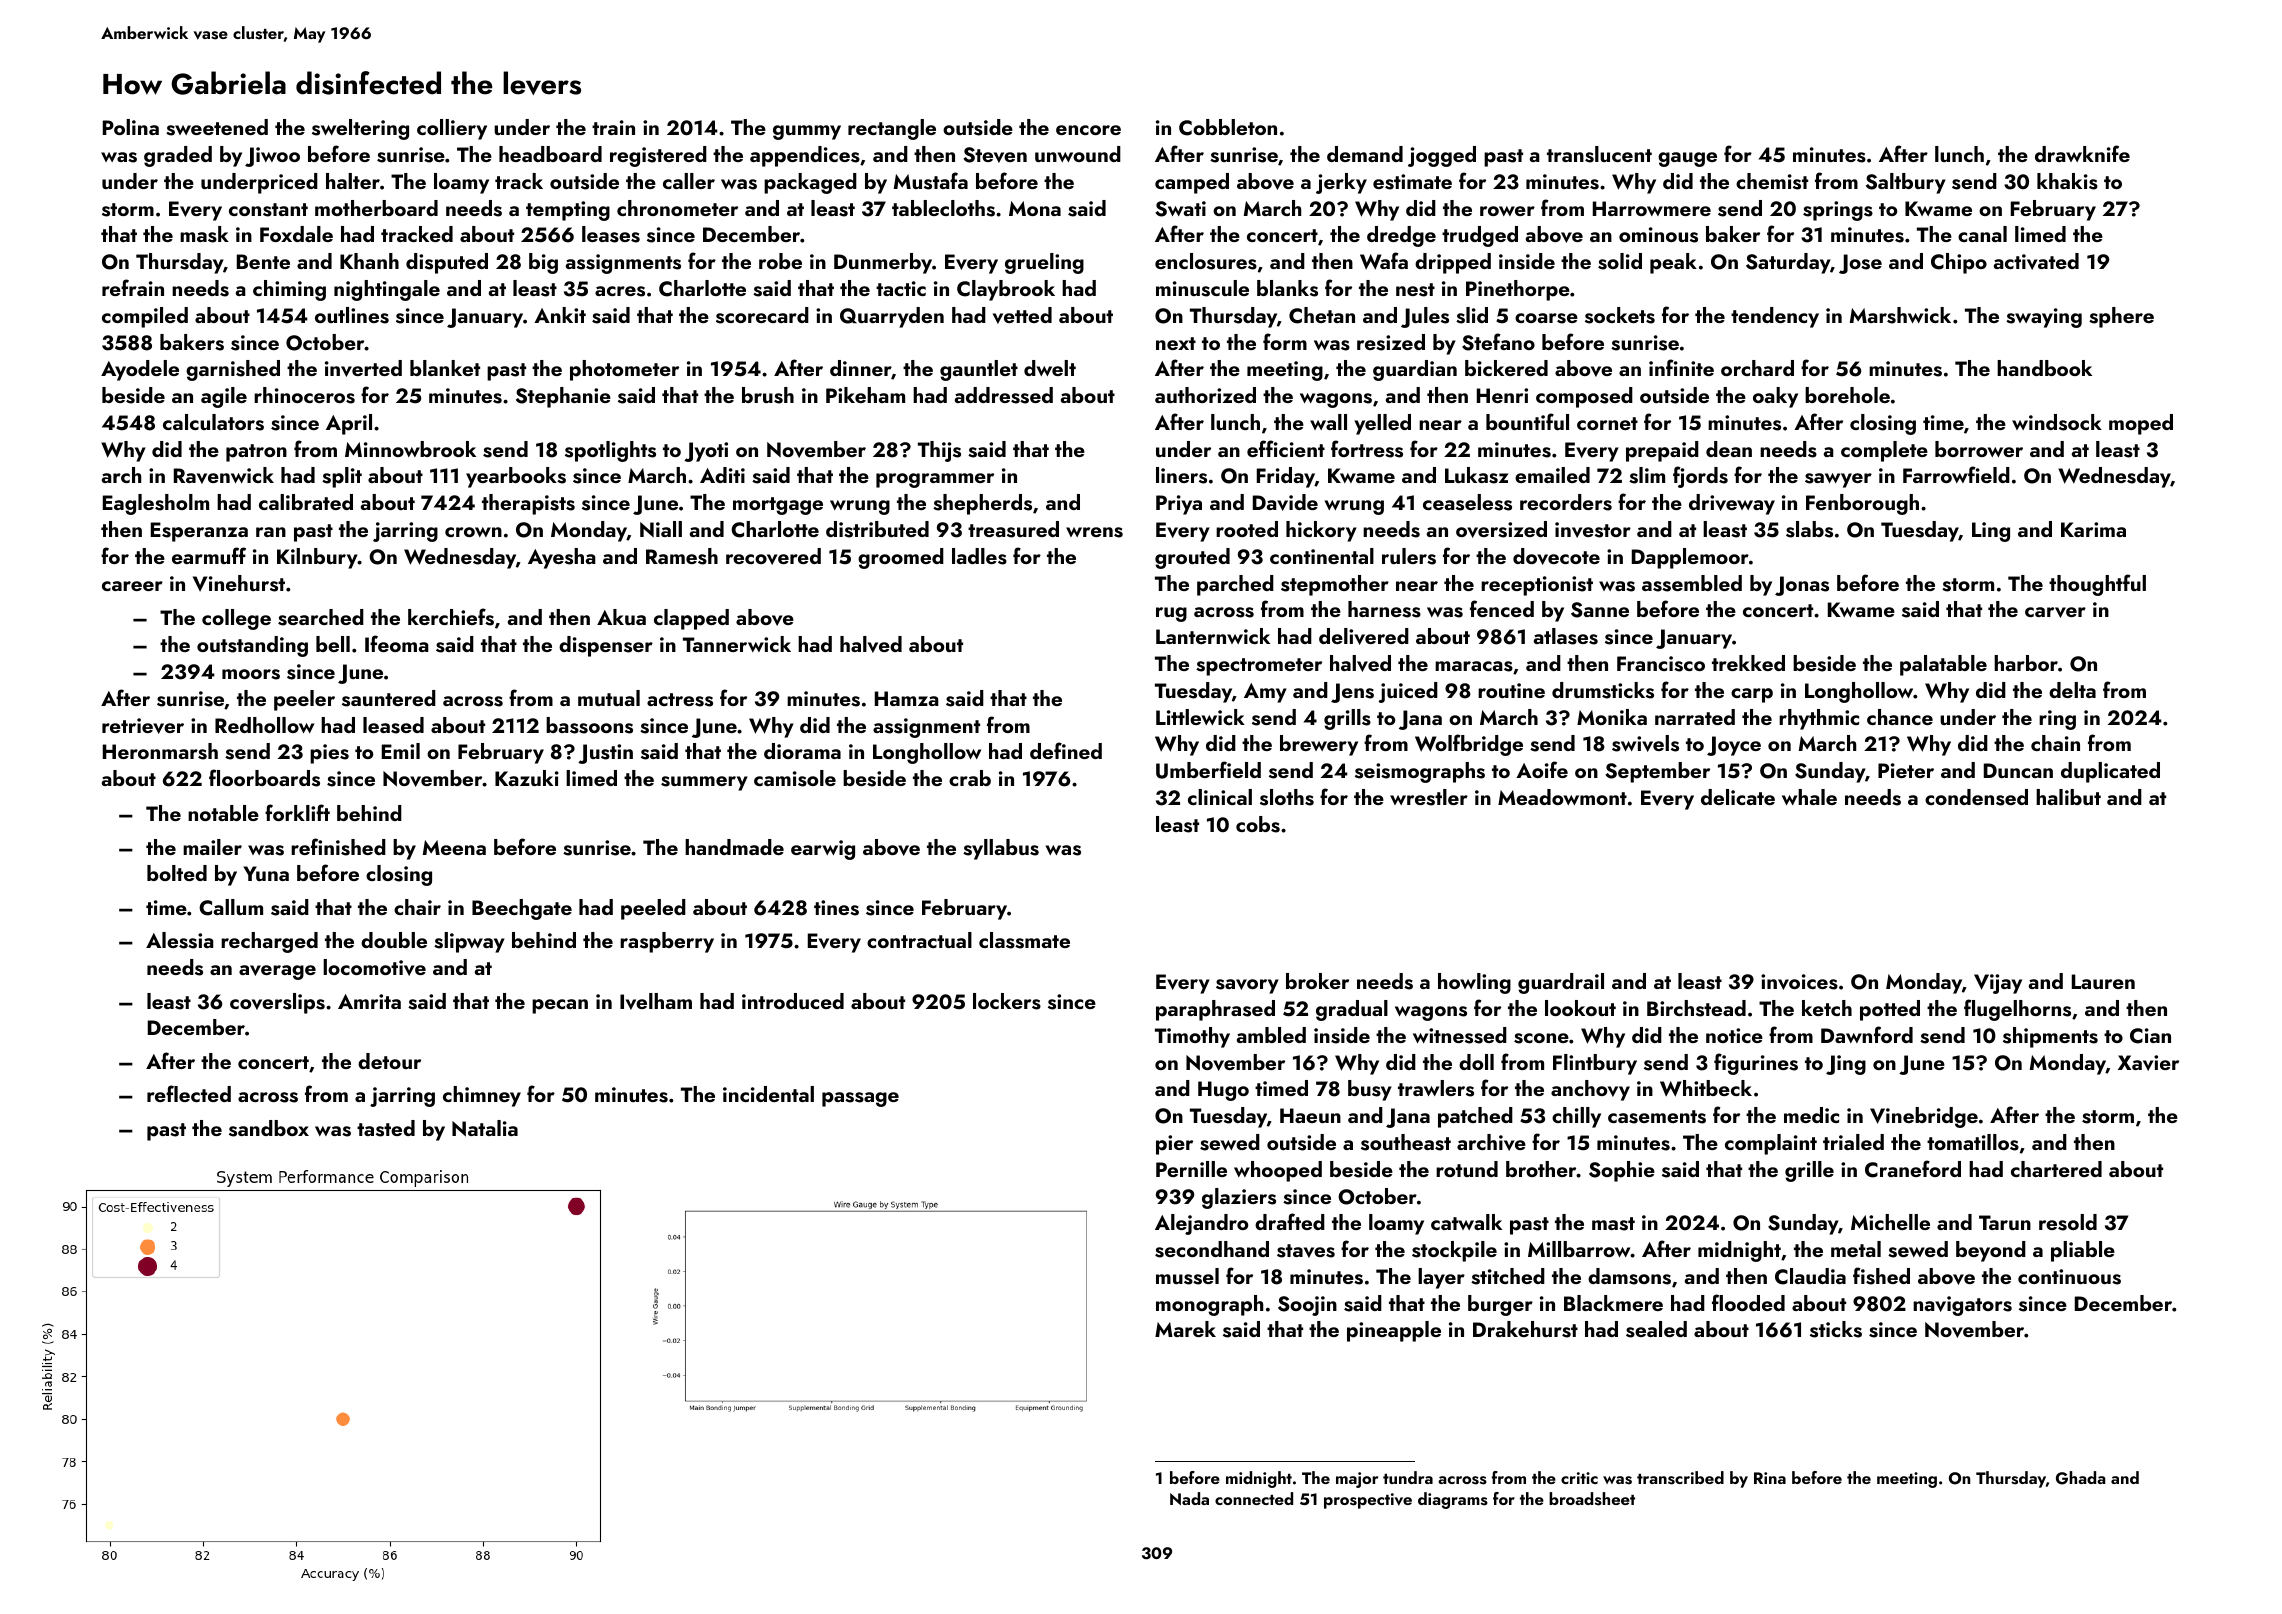 The height and width of the image is (1614, 2282). I want to click on Pieter, so click(1906, 770).
